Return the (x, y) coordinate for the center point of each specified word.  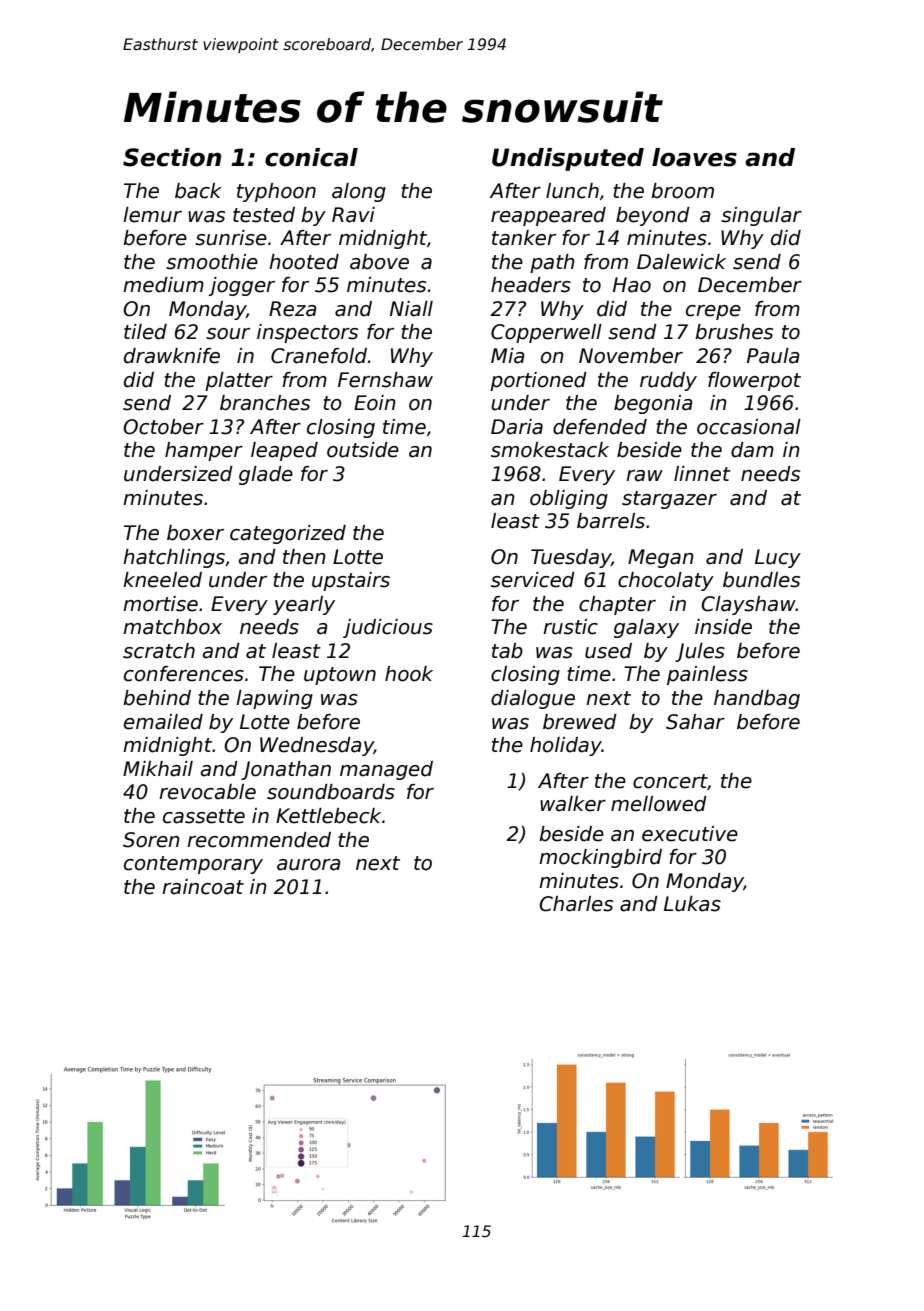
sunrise (231, 238)
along (359, 192)
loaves (694, 157)
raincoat (203, 887)
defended (600, 427)
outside (363, 450)
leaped (284, 451)
